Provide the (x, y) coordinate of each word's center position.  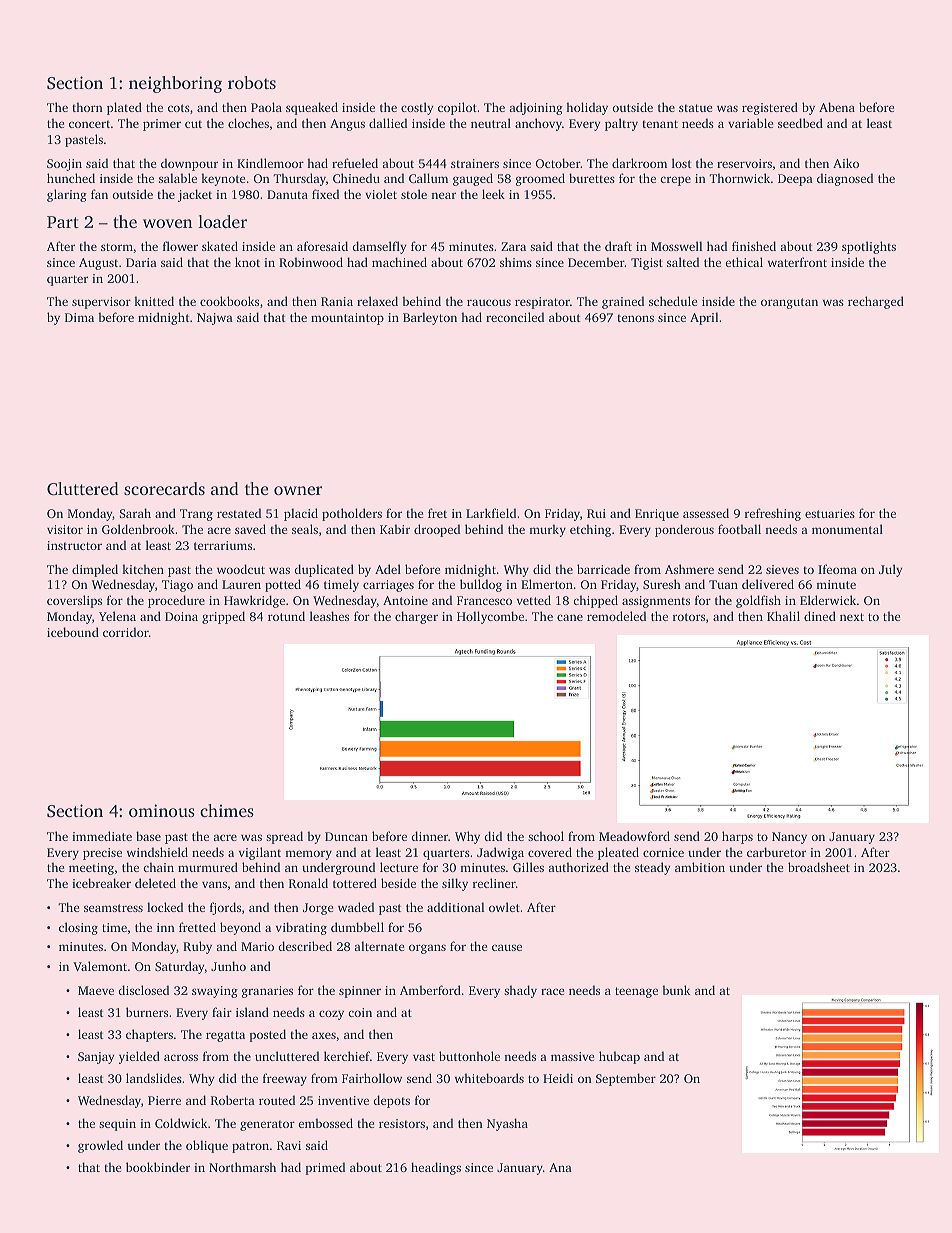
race (552, 991)
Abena (837, 107)
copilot (457, 108)
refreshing (773, 514)
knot (247, 262)
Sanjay (96, 1058)
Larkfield (491, 513)
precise (102, 854)
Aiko (846, 163)
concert (89, 124)
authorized (578, 867)
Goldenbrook (138, 529)
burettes (592, 178)
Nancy (789, 838)
